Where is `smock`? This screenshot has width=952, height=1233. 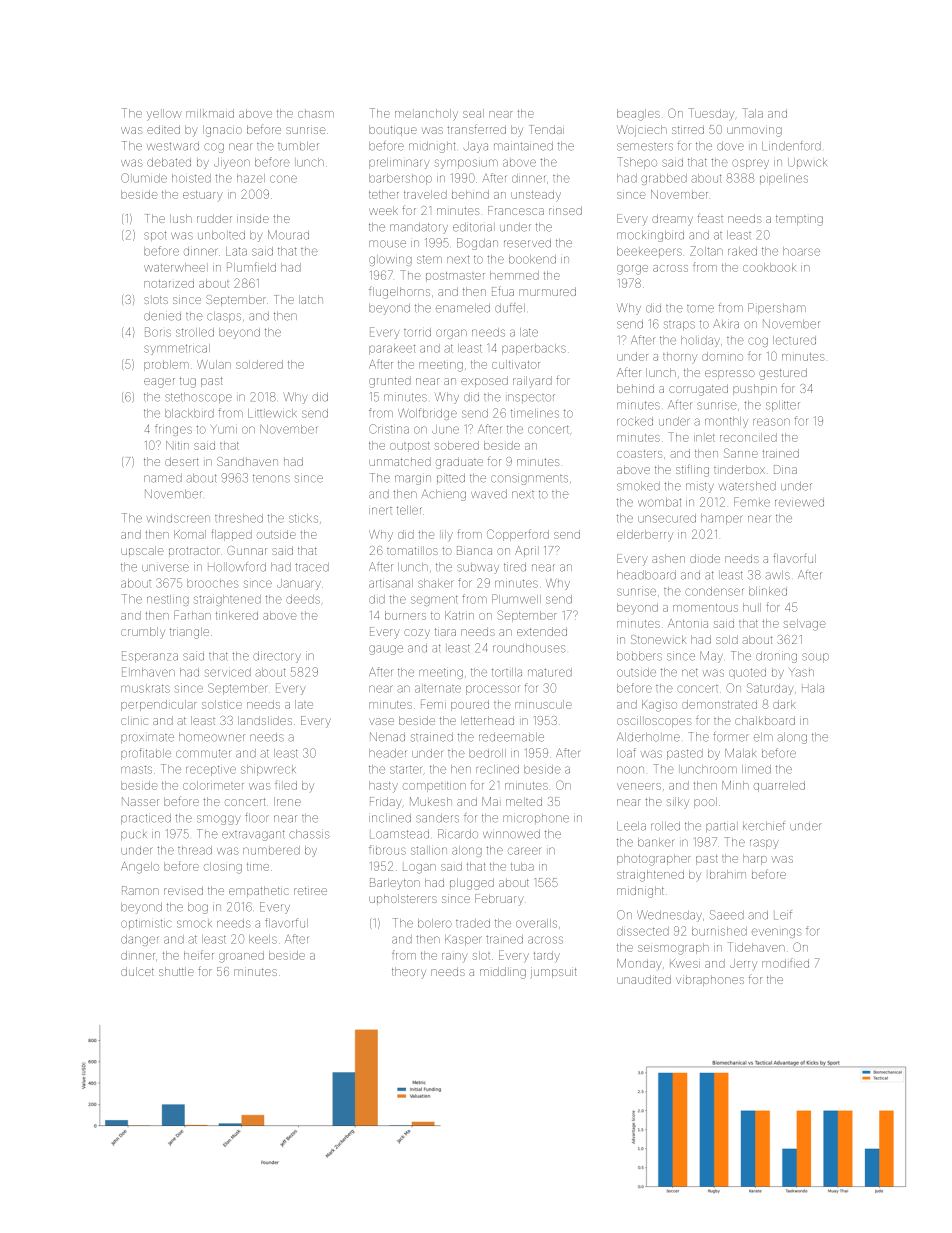 smock is located at coordinates (194, 924).
